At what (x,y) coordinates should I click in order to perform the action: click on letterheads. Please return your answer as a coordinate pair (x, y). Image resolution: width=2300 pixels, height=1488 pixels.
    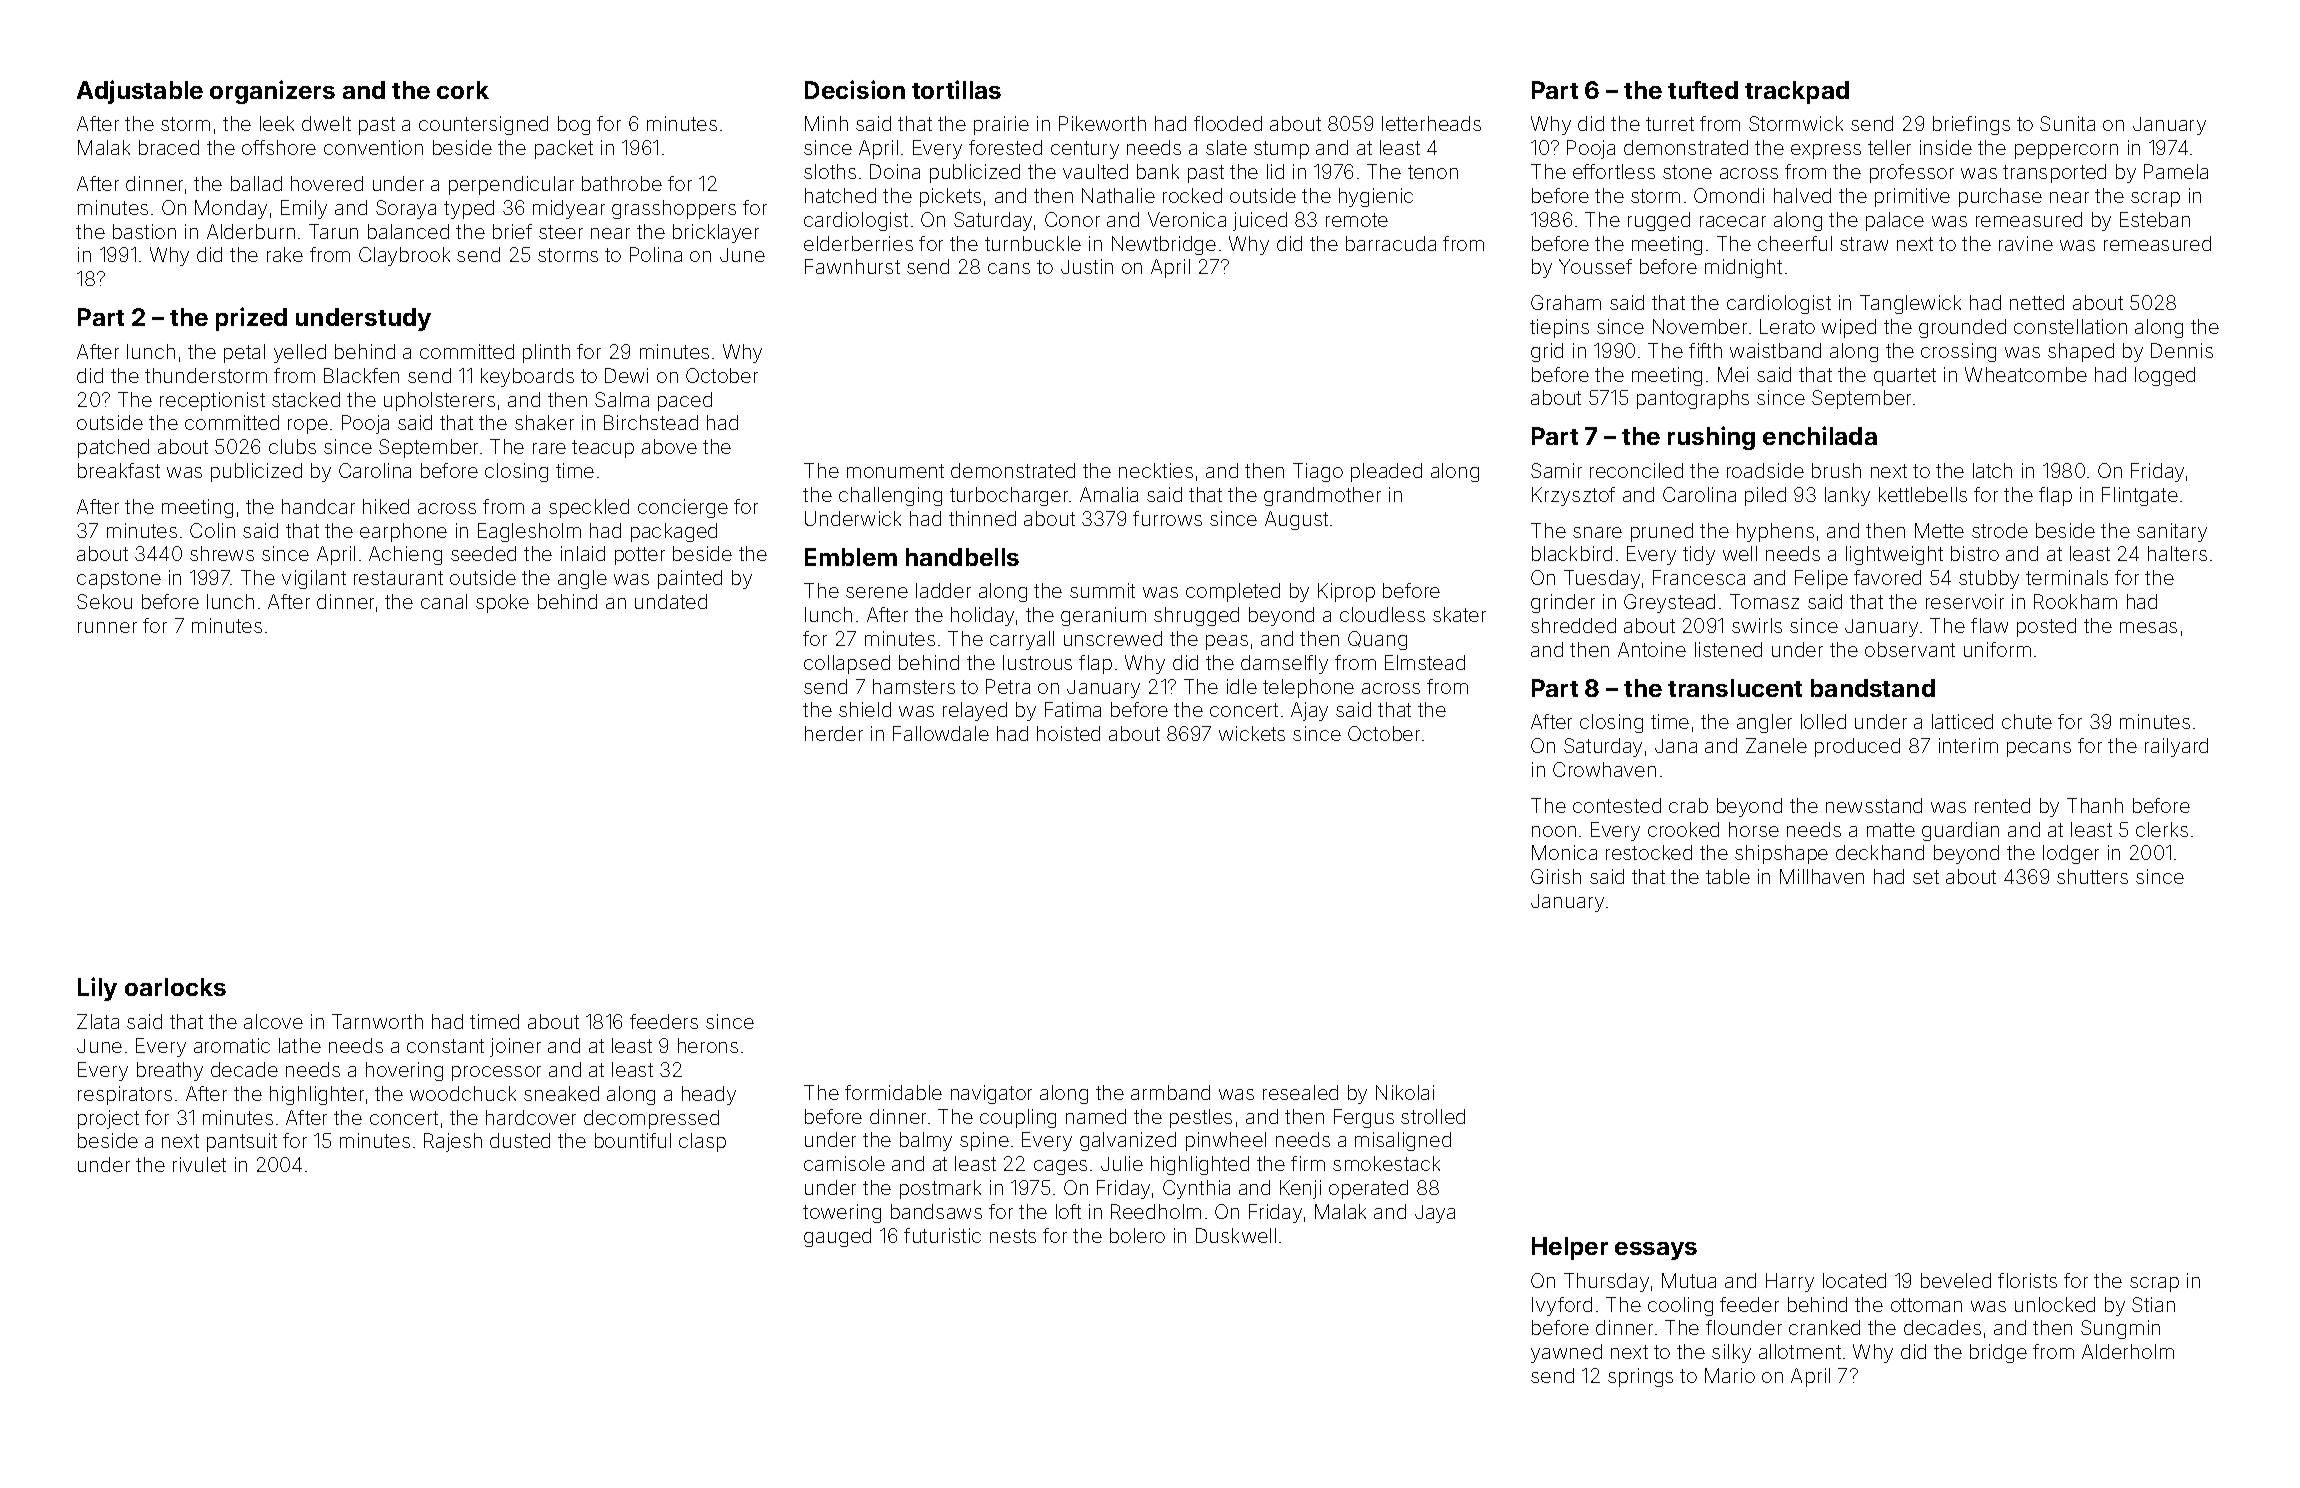
    Looking at the image, I should click on (1431, 123).
